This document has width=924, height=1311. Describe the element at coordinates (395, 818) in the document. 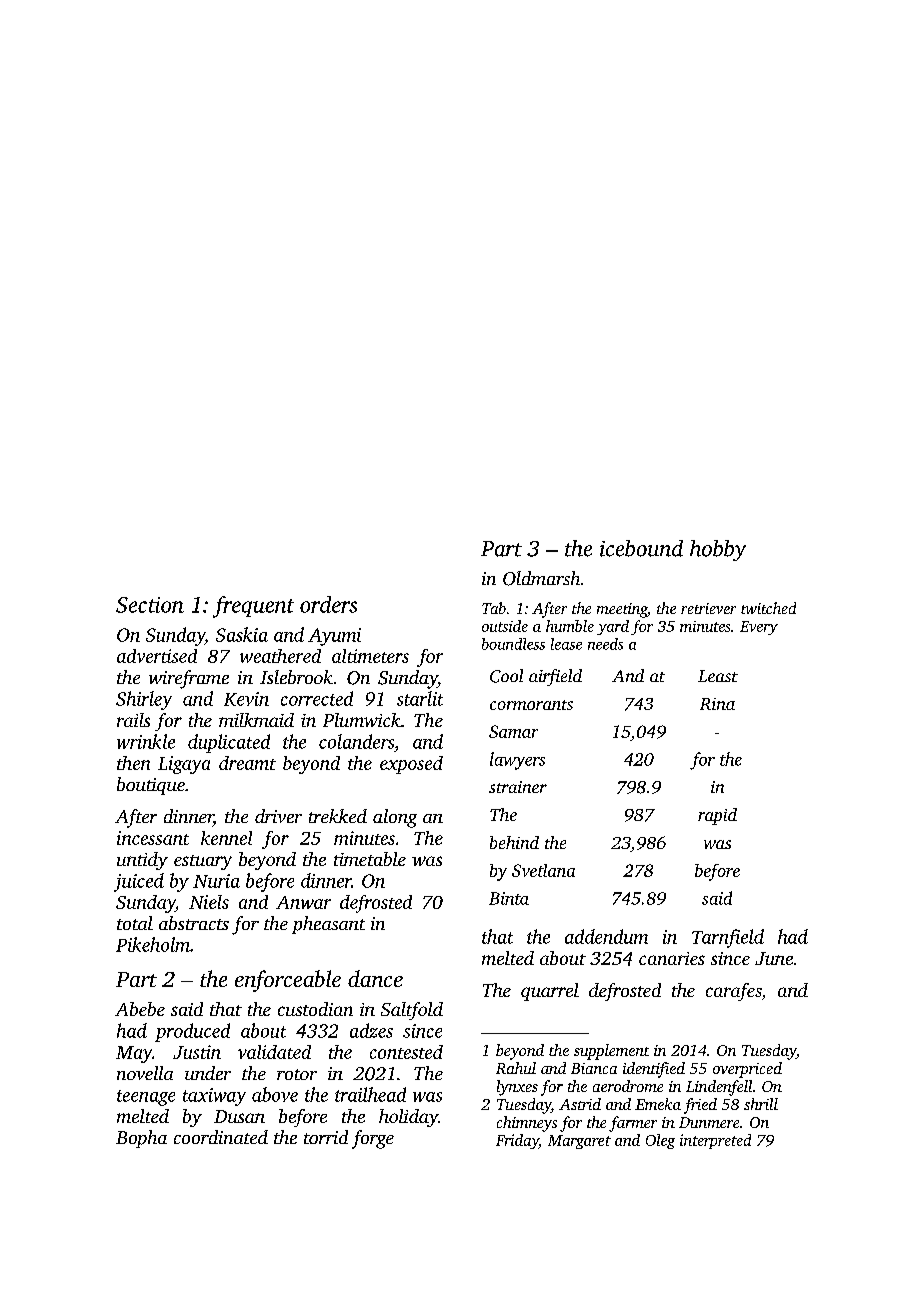

I see `along` at that location.
